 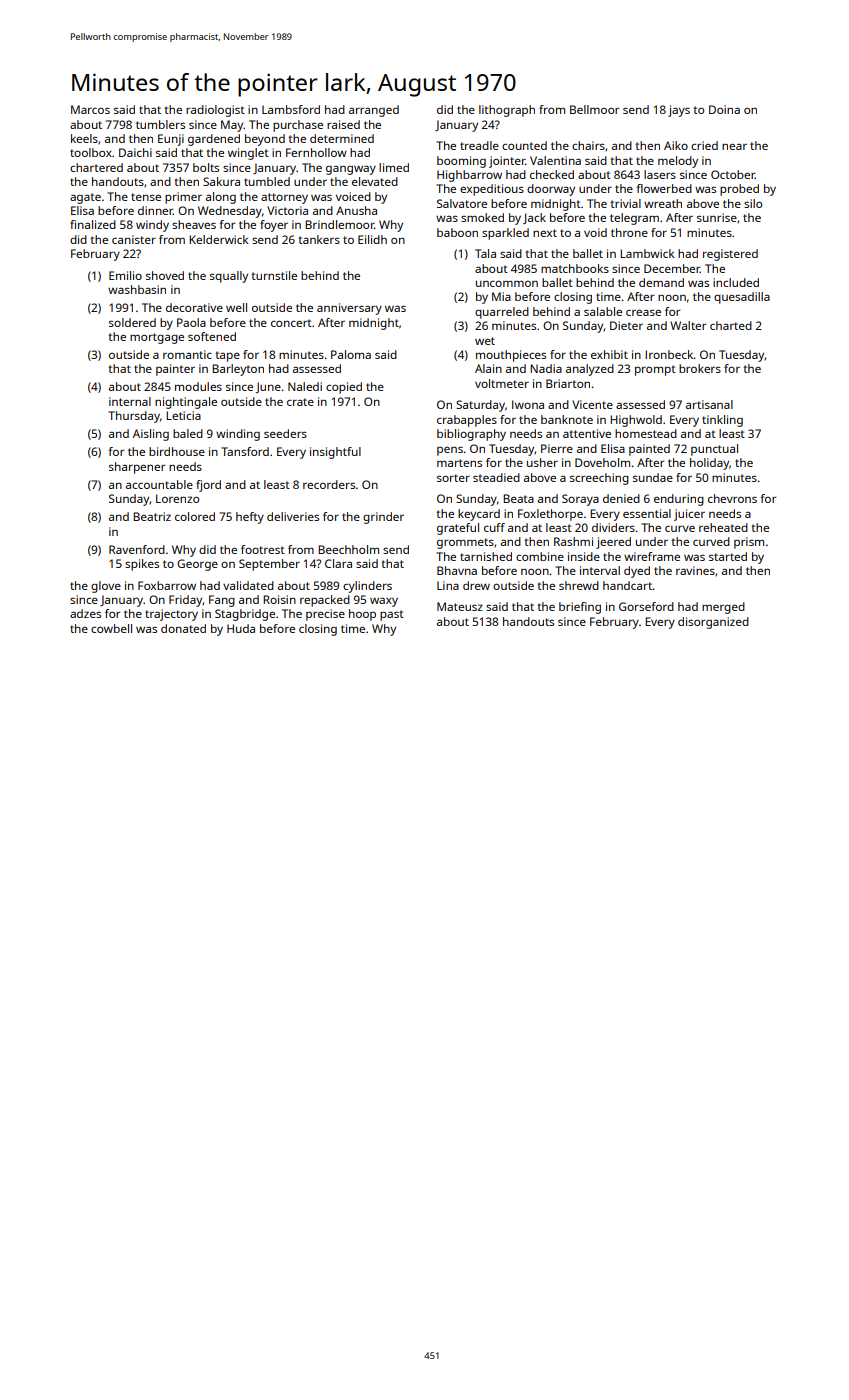 I want to click on cowbell, so click(x=111, y=628).
